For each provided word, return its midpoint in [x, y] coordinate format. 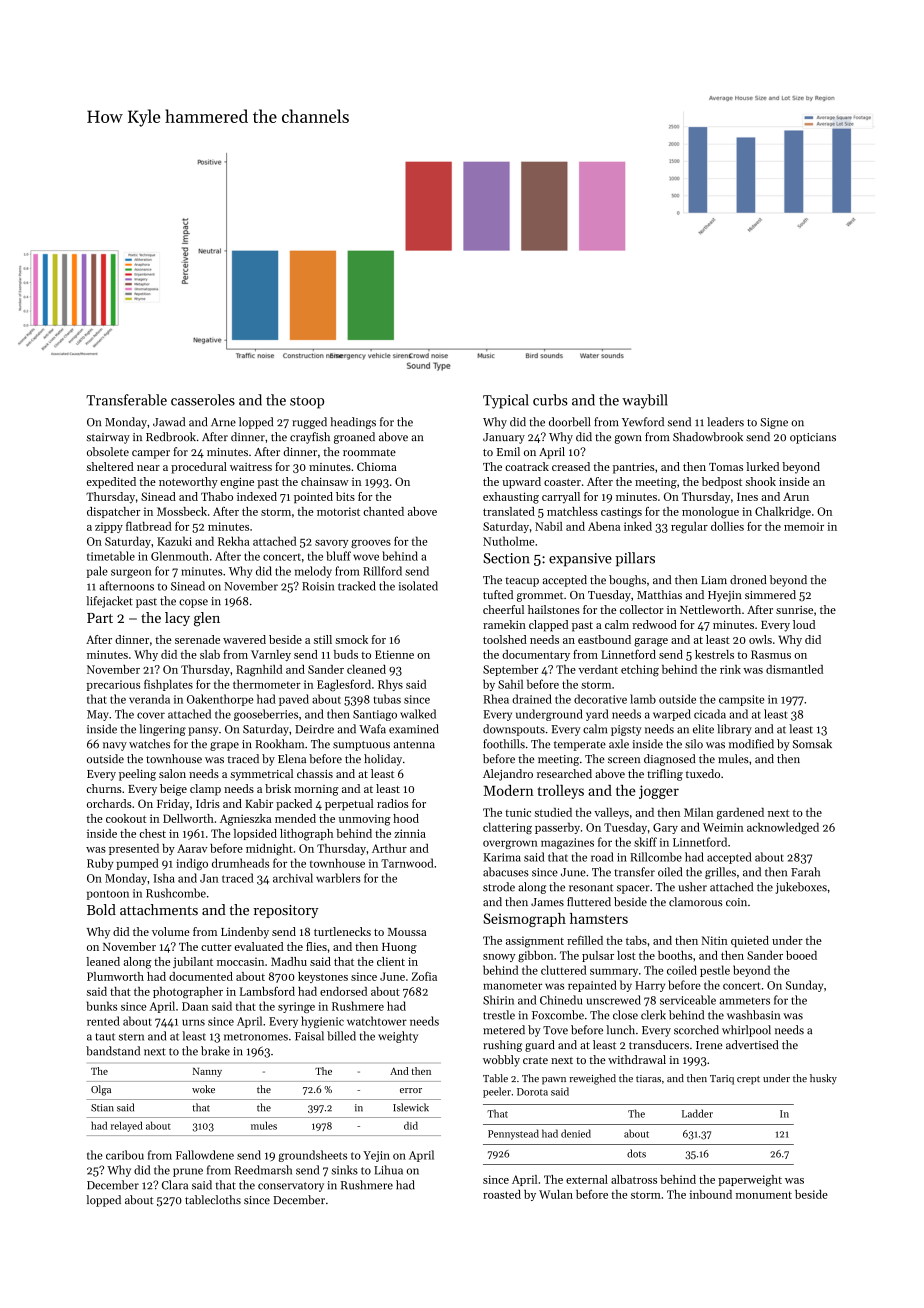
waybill [645, 401]
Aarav [192, 848]
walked [418, 714]
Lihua [388, 1170]
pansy [203, 731]
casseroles [203, 400]
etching [640, 671]
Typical [506, 401]
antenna [414, 745]
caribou [125, 1155]
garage [651, 642]
